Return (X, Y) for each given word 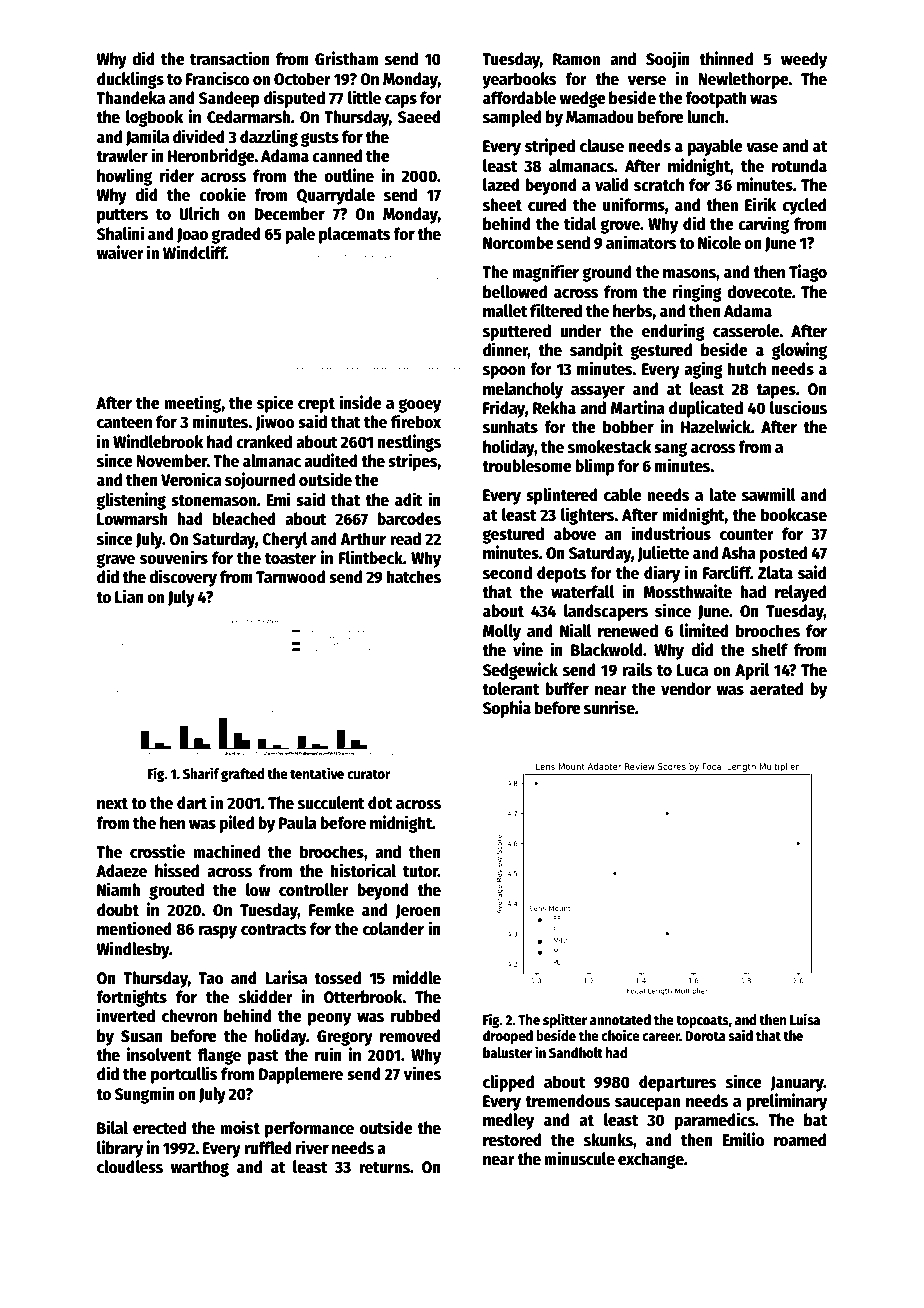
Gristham (346, 58)
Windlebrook (158, 441)
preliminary (787, 1102)
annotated (620, 1019)
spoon (504, 372)
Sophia (507, 709)
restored (512, 1140)
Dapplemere (301, 1075)
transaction (230, 58)
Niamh (118, 889)
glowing (799, 351)
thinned (726, 58)
